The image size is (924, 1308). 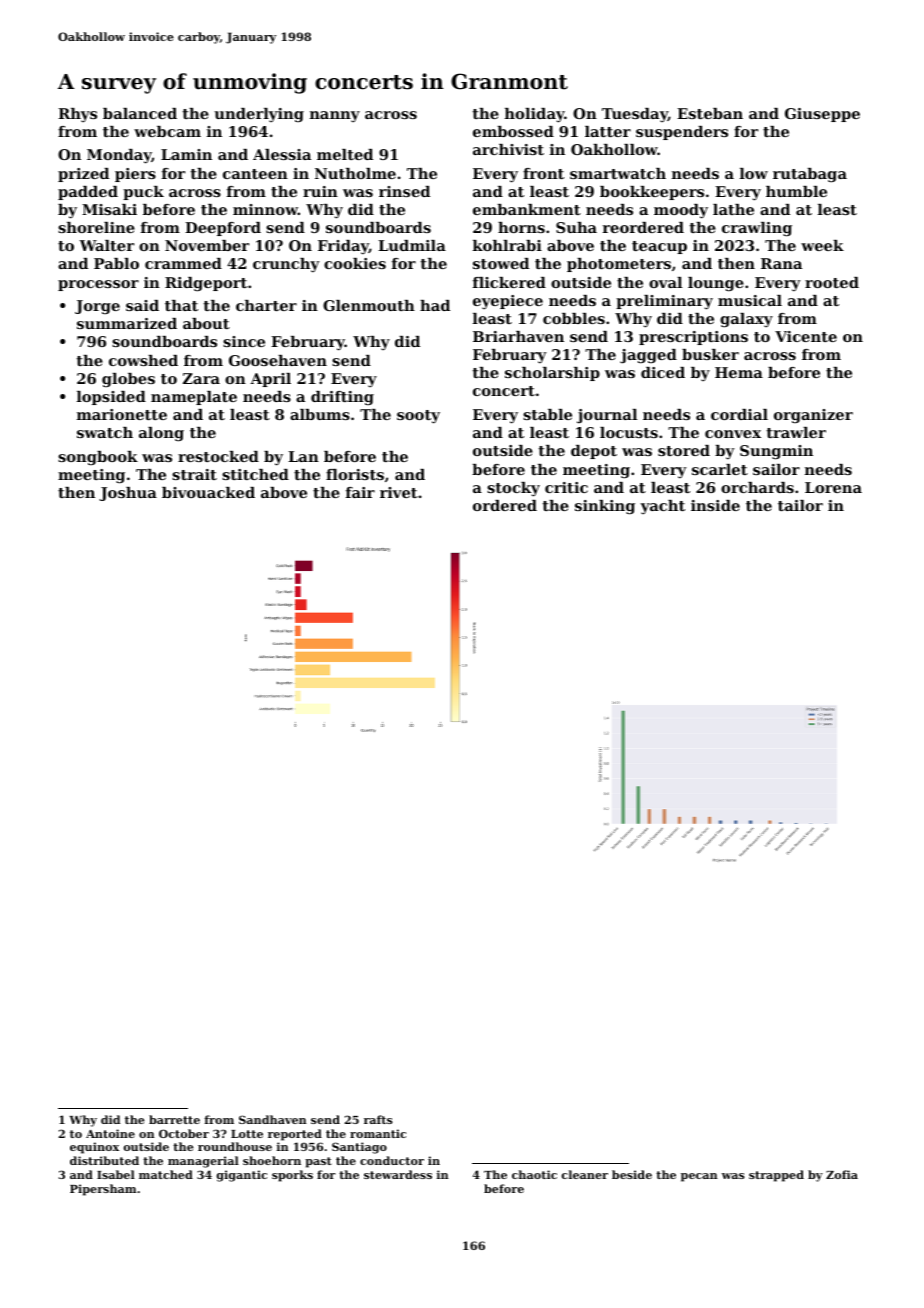 I want to click on pecan, so click(x=699, y=1177).
